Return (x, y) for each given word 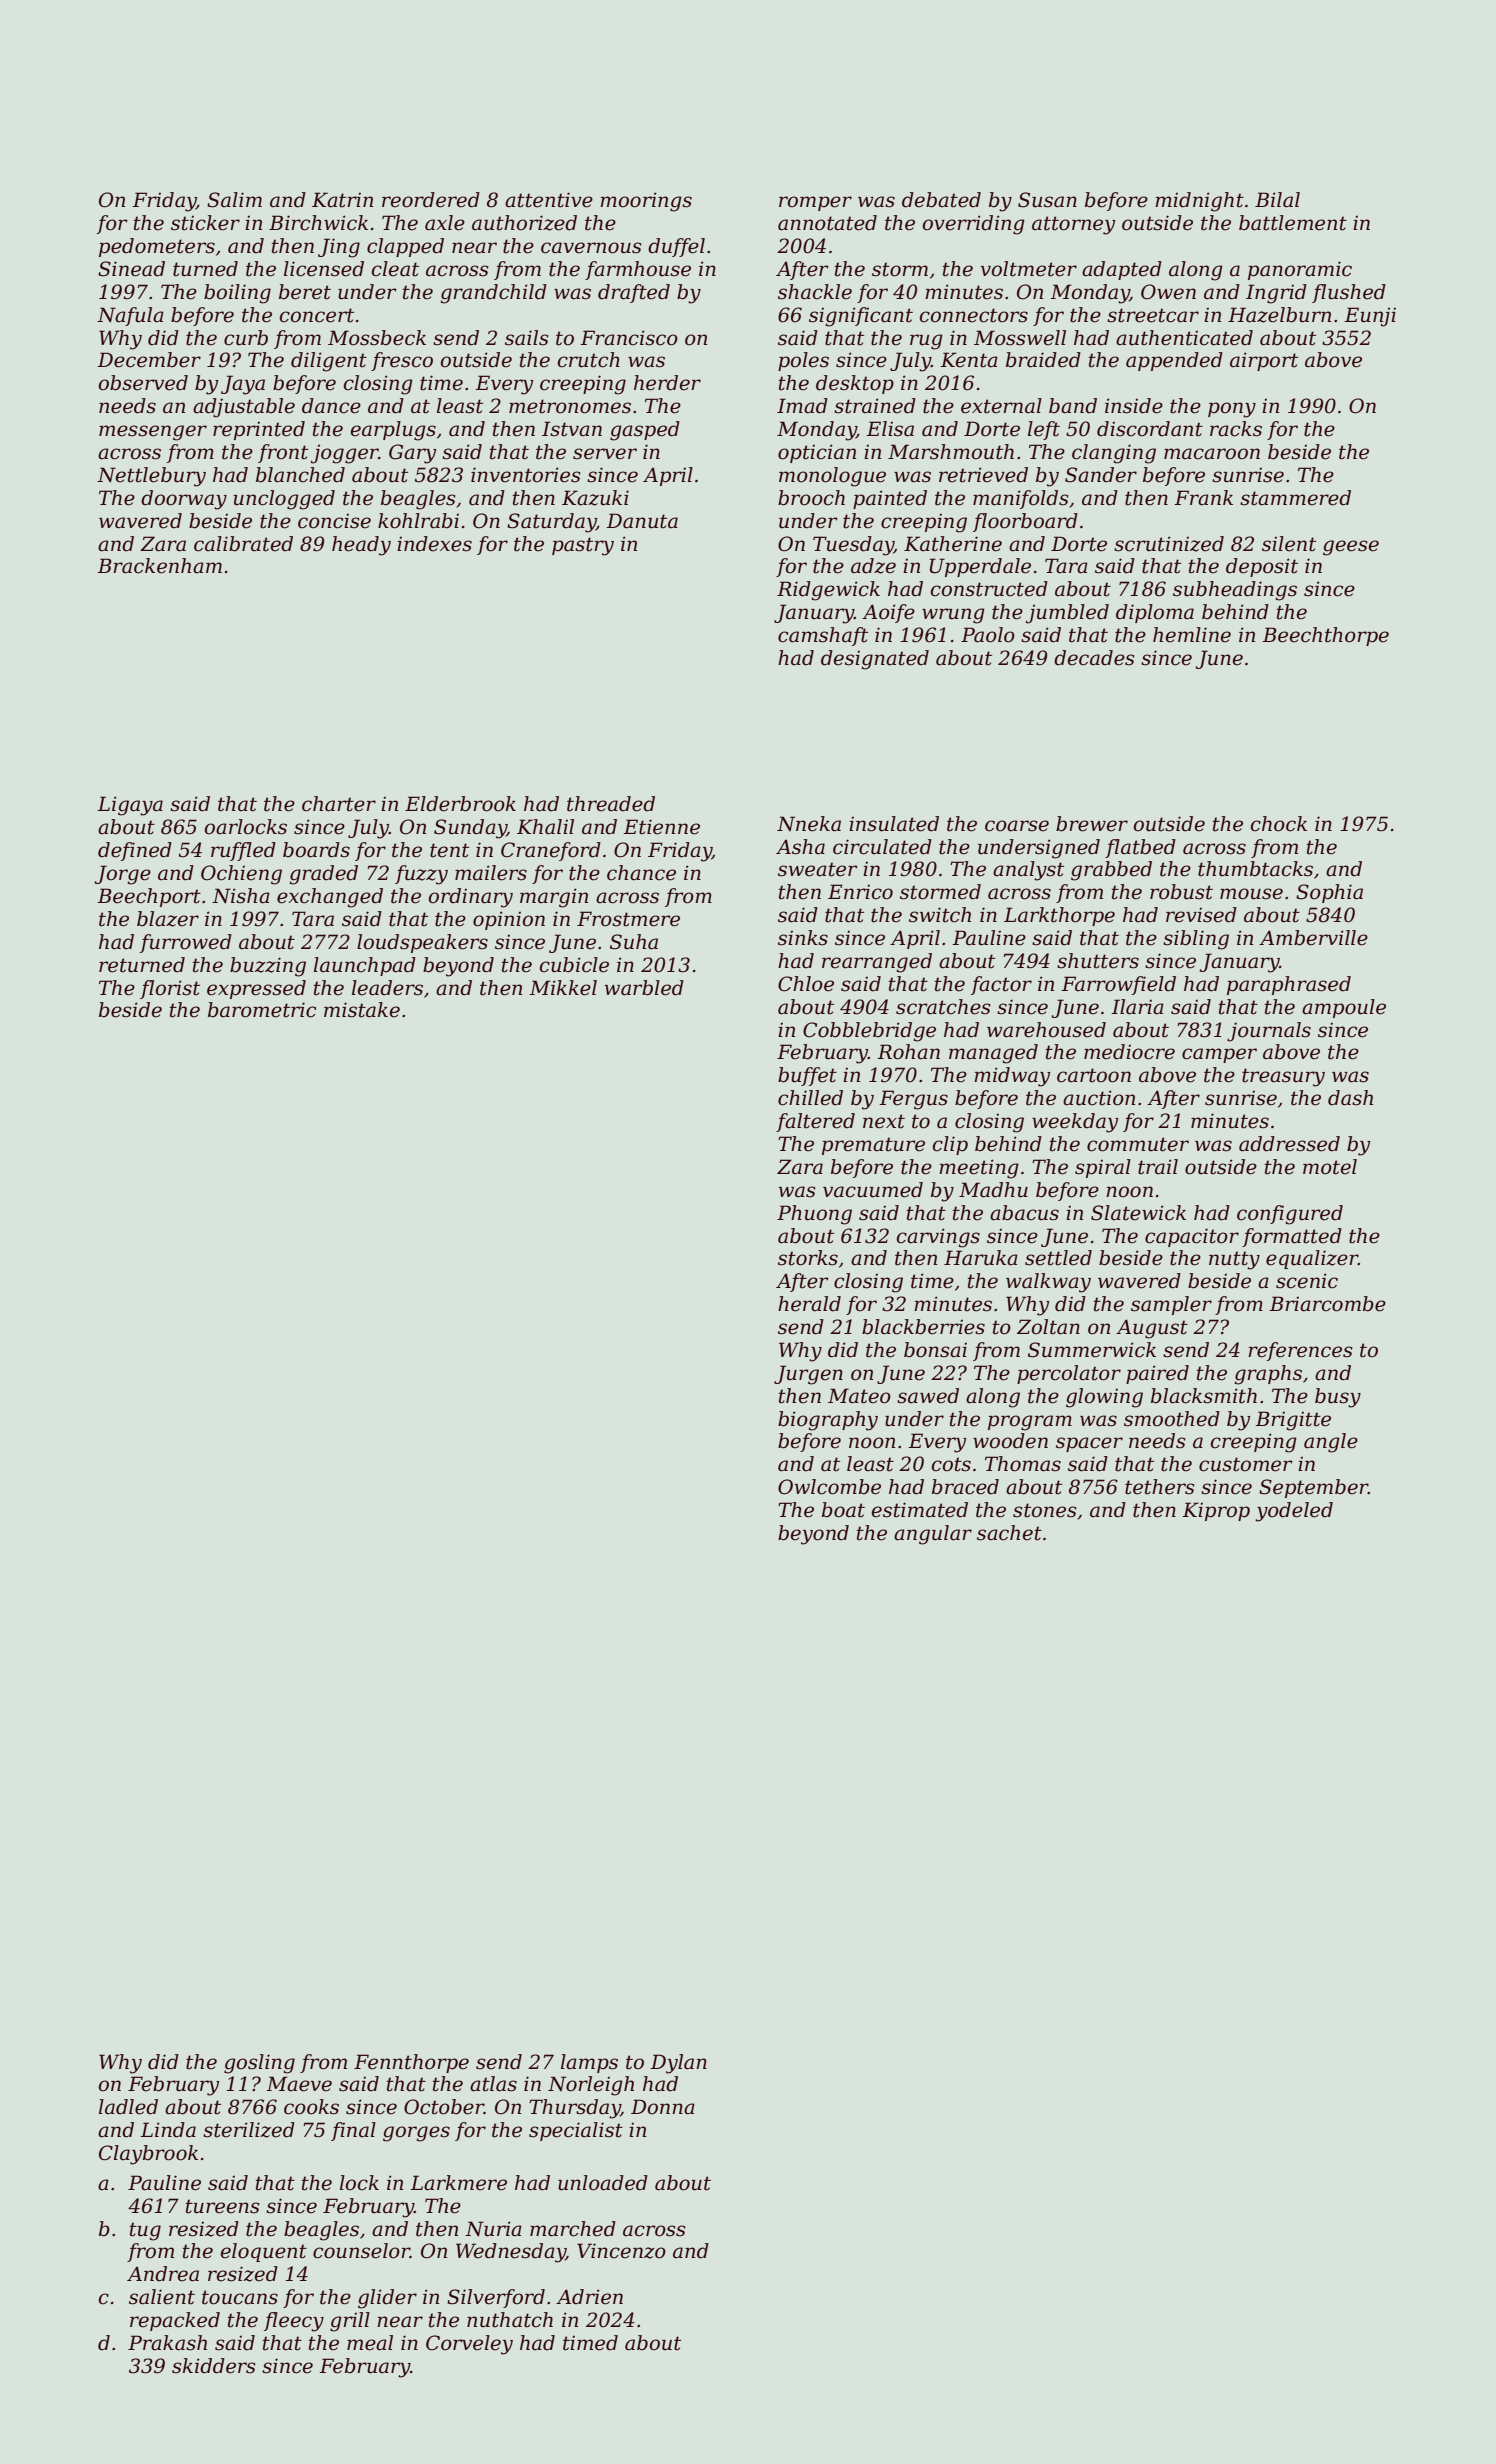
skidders (214, 2366)
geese (1351, 548)
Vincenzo (621, 2251)
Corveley (469, 2345)
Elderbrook (460, 804)
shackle (815, 292)
